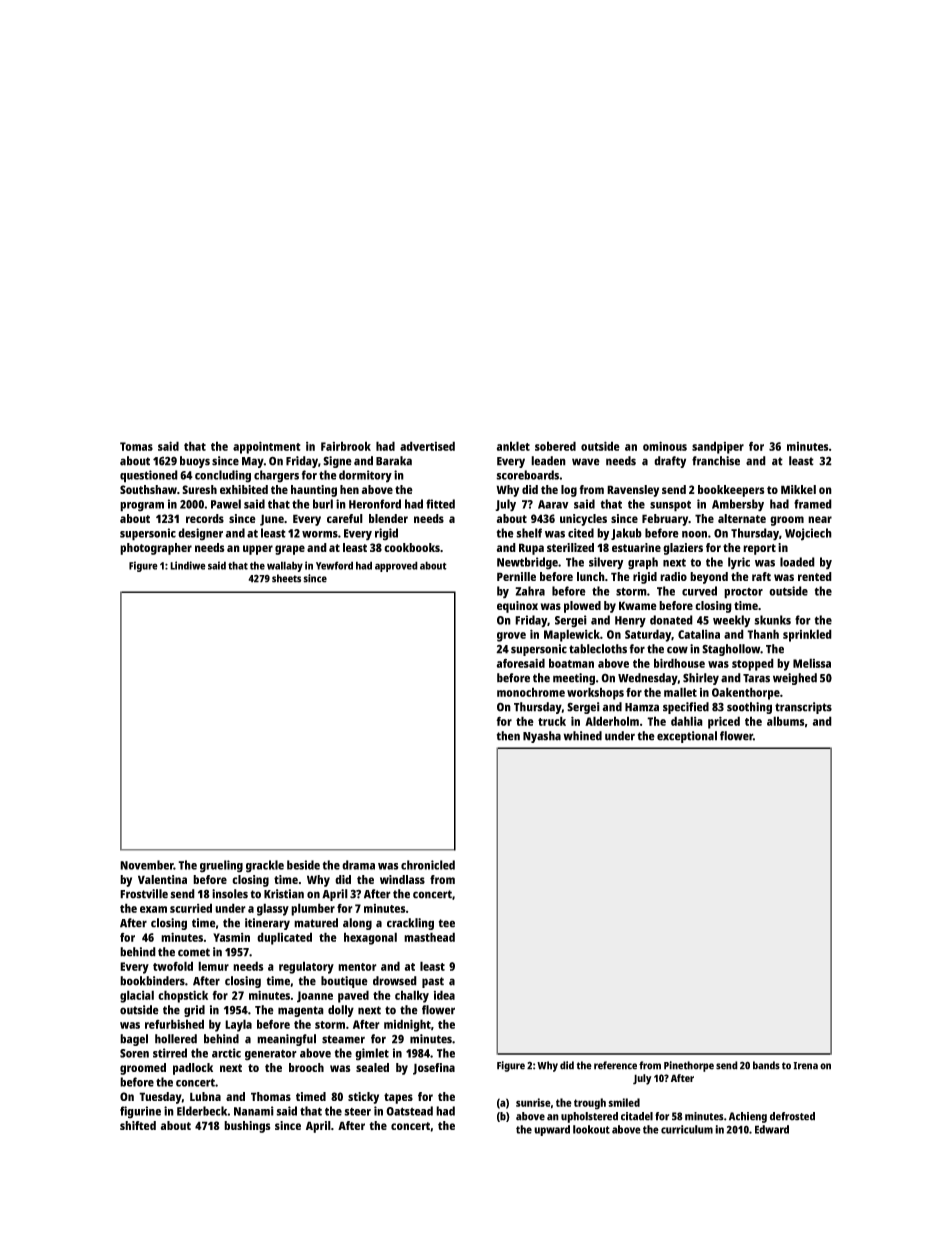  What do you see at coordinates (763, 634) in the screenshot?
I see `Thanh` at bounding box center [763, 634].
